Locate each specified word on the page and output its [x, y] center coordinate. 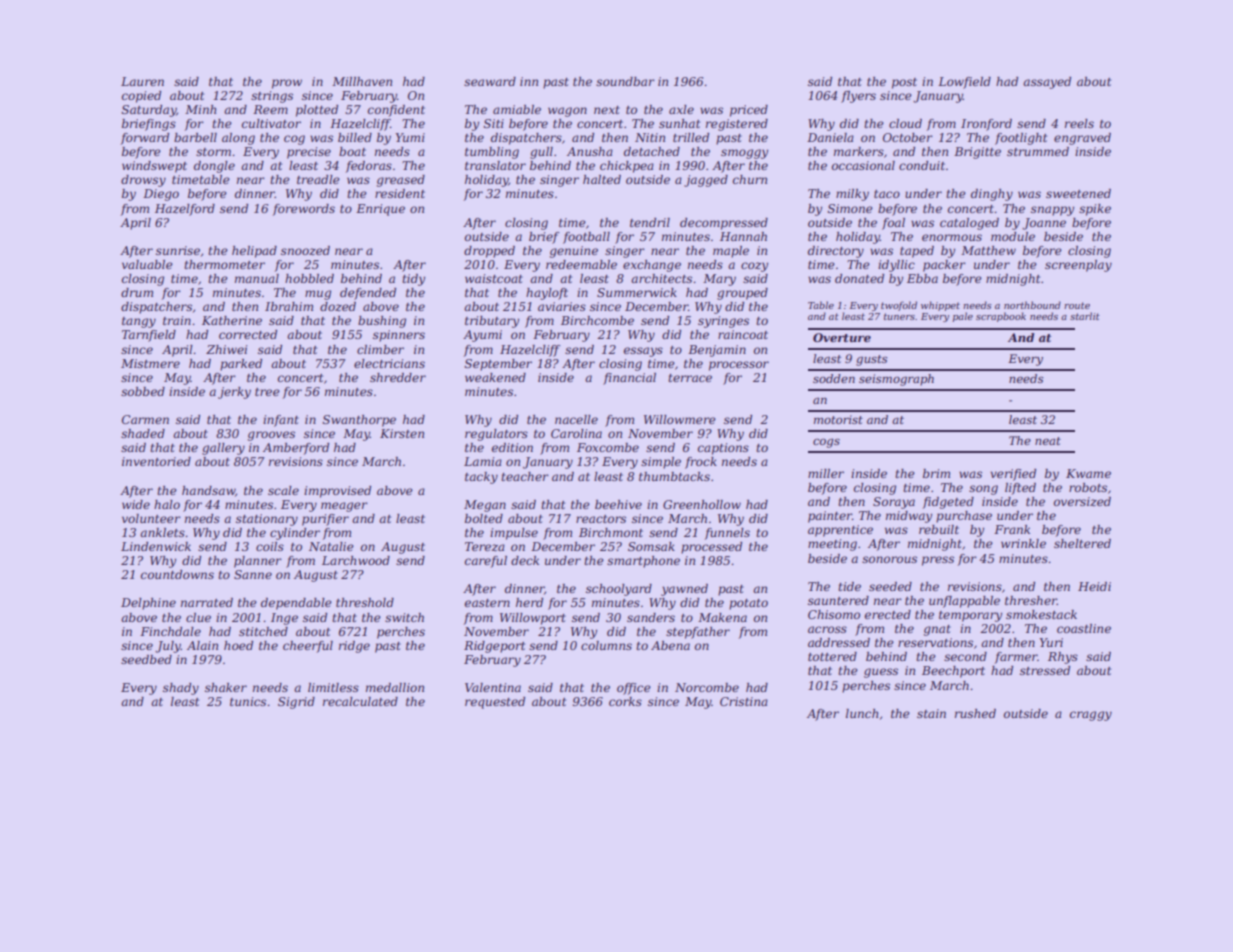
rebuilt [939, 529]
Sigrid [296, 703]
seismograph [896, 380]
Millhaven [362, 81]
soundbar [625, 81]
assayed [1047, 83]
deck [525, 560]
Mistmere [150, 363]
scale [283, 490]
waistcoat [494, 278]
